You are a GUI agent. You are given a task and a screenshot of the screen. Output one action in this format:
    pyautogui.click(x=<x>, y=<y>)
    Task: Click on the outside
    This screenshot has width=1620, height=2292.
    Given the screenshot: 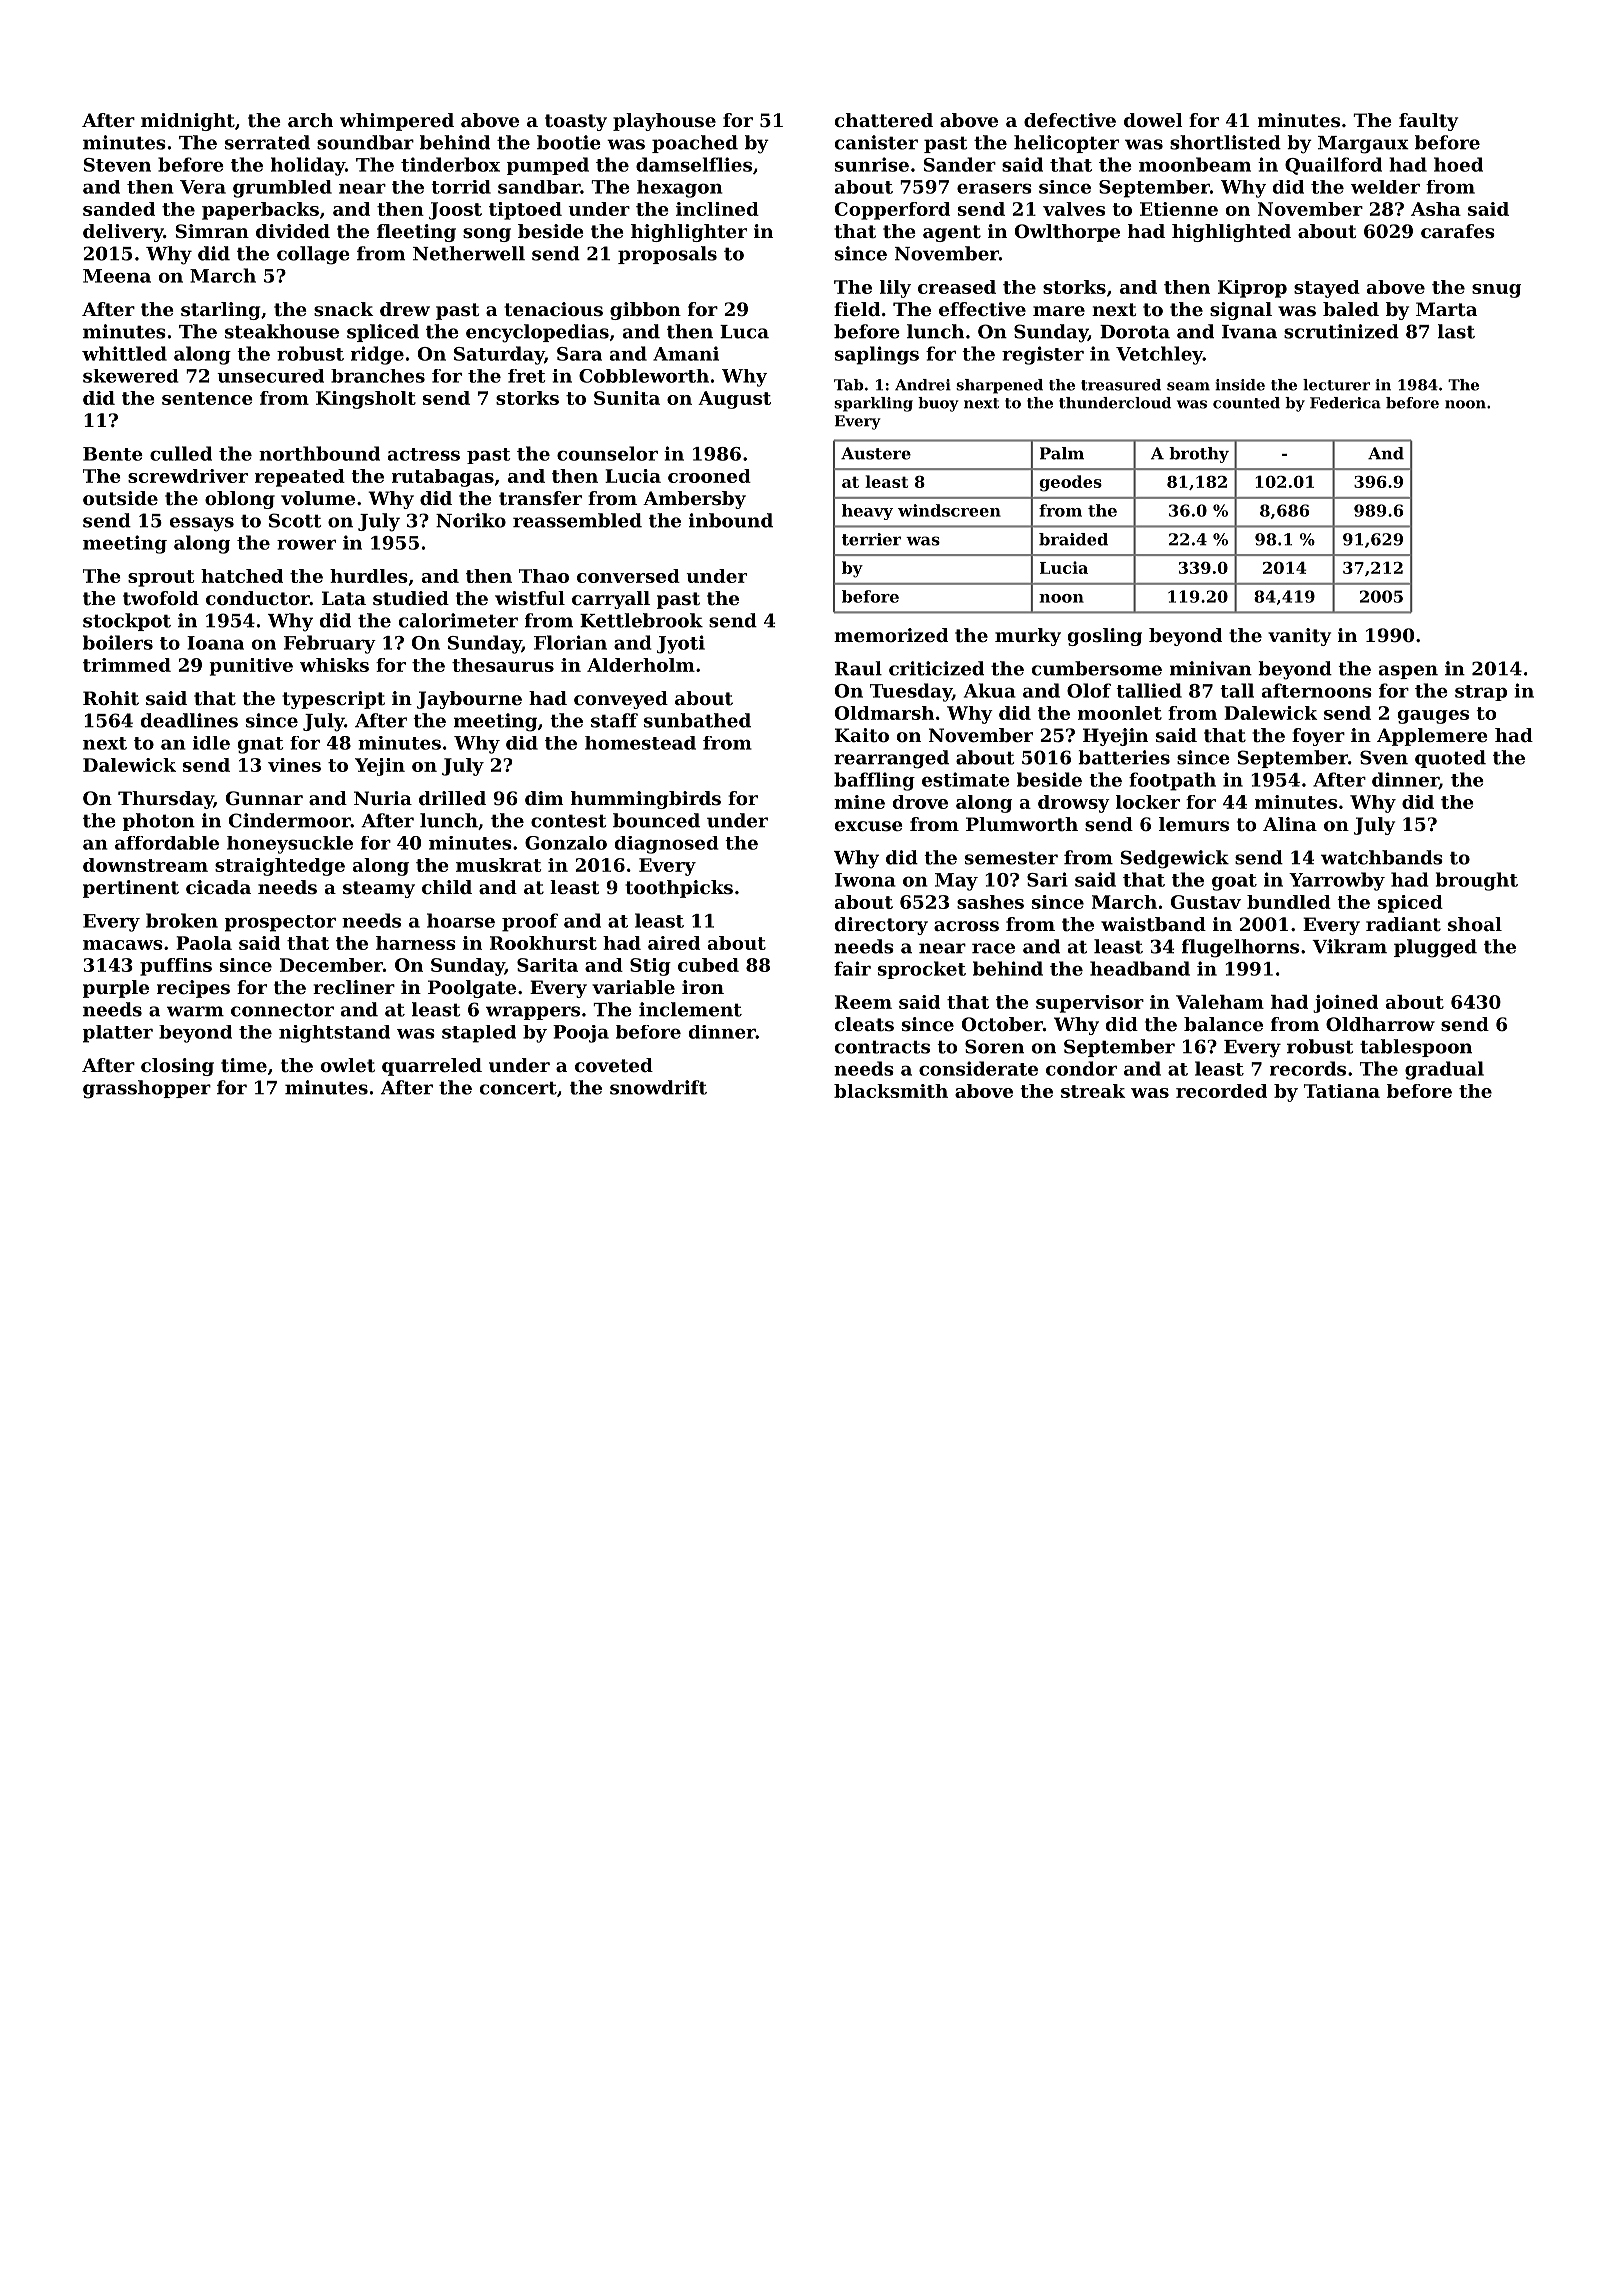 What is the action you would take?
    pyautogui.click(x=120, y=498)
